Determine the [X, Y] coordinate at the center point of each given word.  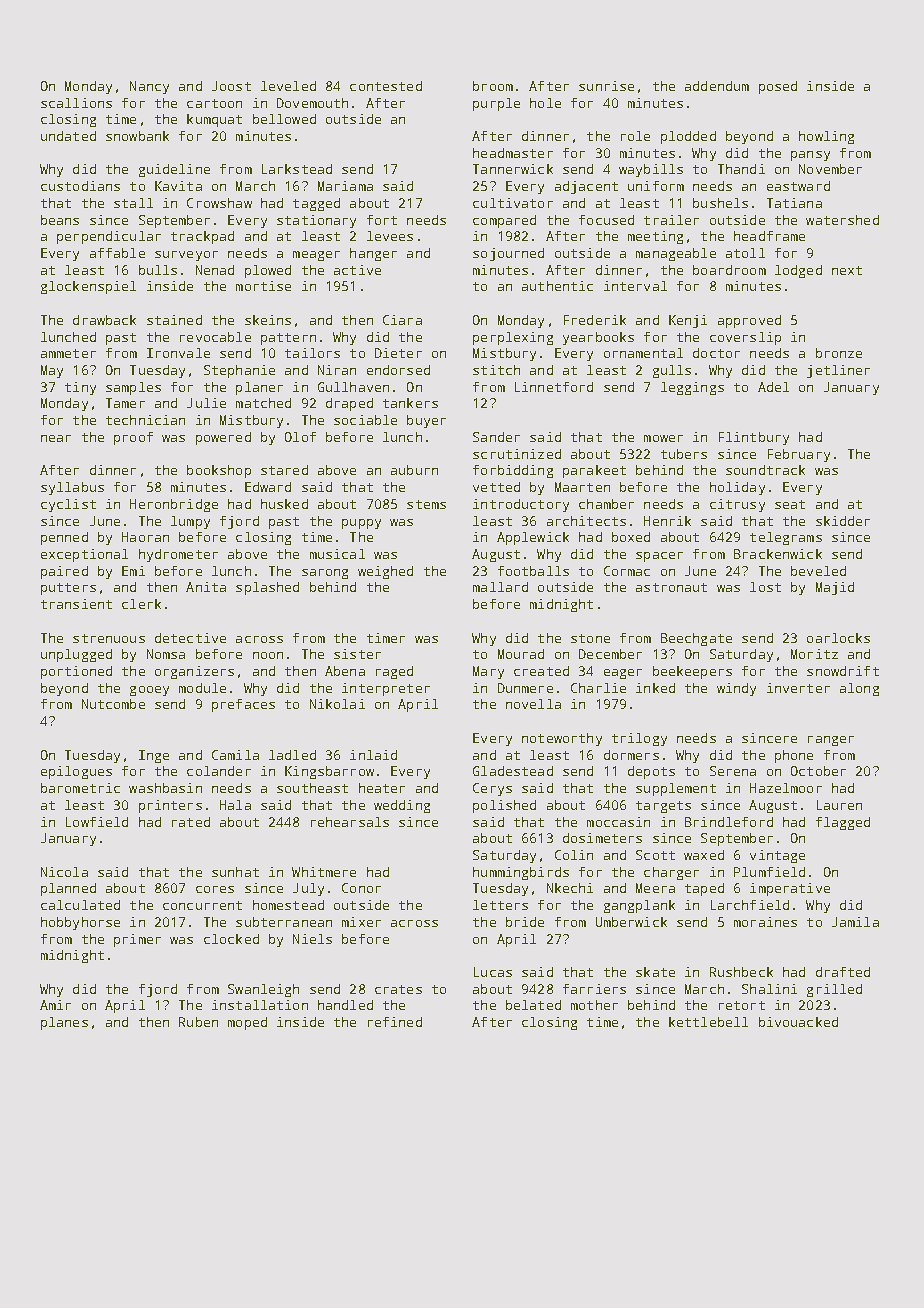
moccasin [618, 822]
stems [426, 504]
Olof [300, 437]
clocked [231, 939]
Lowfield [97, 822]
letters [500, 905]
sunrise [606, 86]
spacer [659, 557]
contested [386, 86]
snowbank [137, 136]
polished [504, 806]
